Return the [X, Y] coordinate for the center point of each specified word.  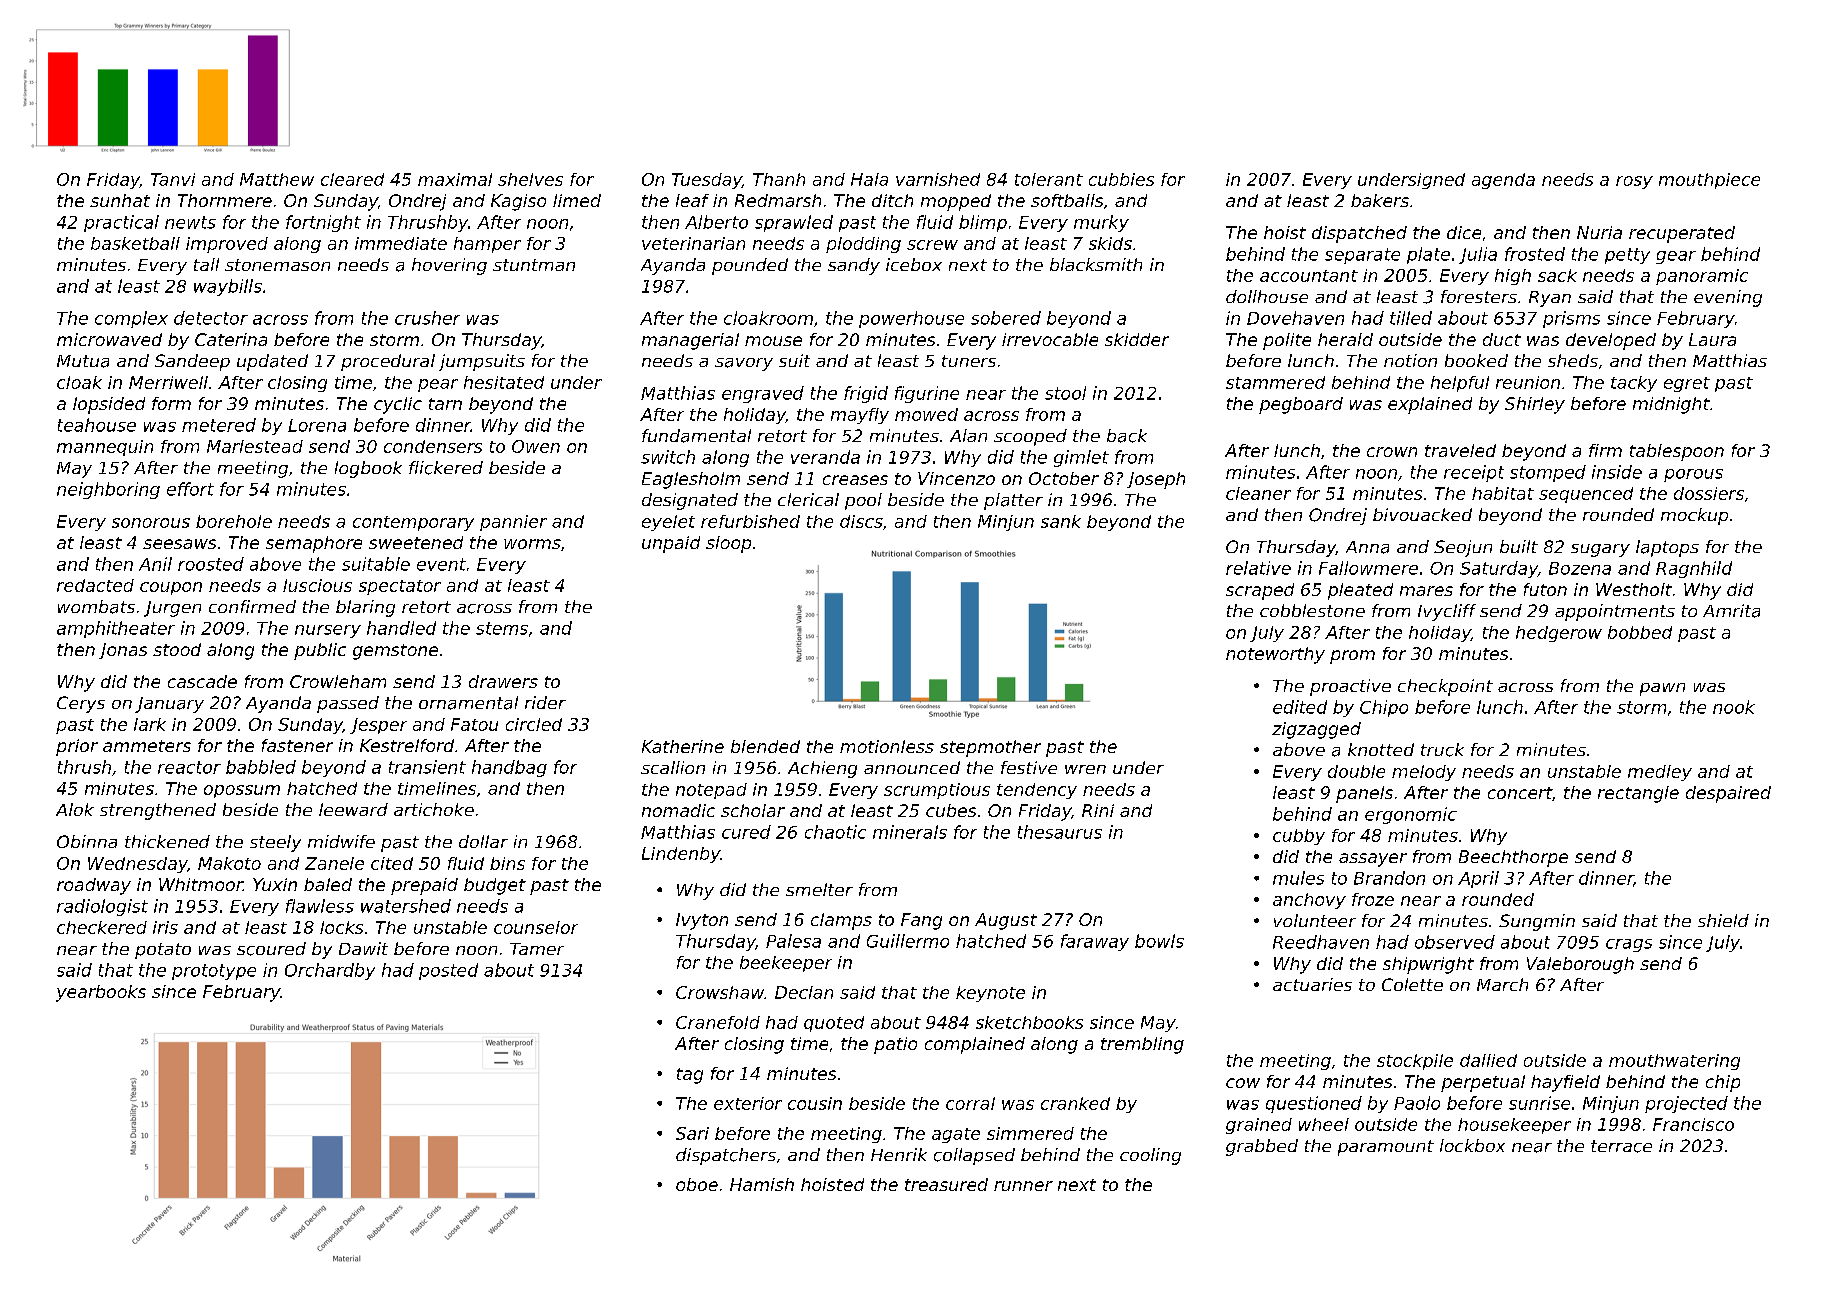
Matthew [277, 179]
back [1127, 436]
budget [495, 886]
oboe [697, 1184]
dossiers [1709, 493]
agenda [1503, 181]
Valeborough [1580, 965]
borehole [234, 521]
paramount [1386, 1148]
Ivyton [702, 921]
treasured [946, 1184]
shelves [530, 179]
